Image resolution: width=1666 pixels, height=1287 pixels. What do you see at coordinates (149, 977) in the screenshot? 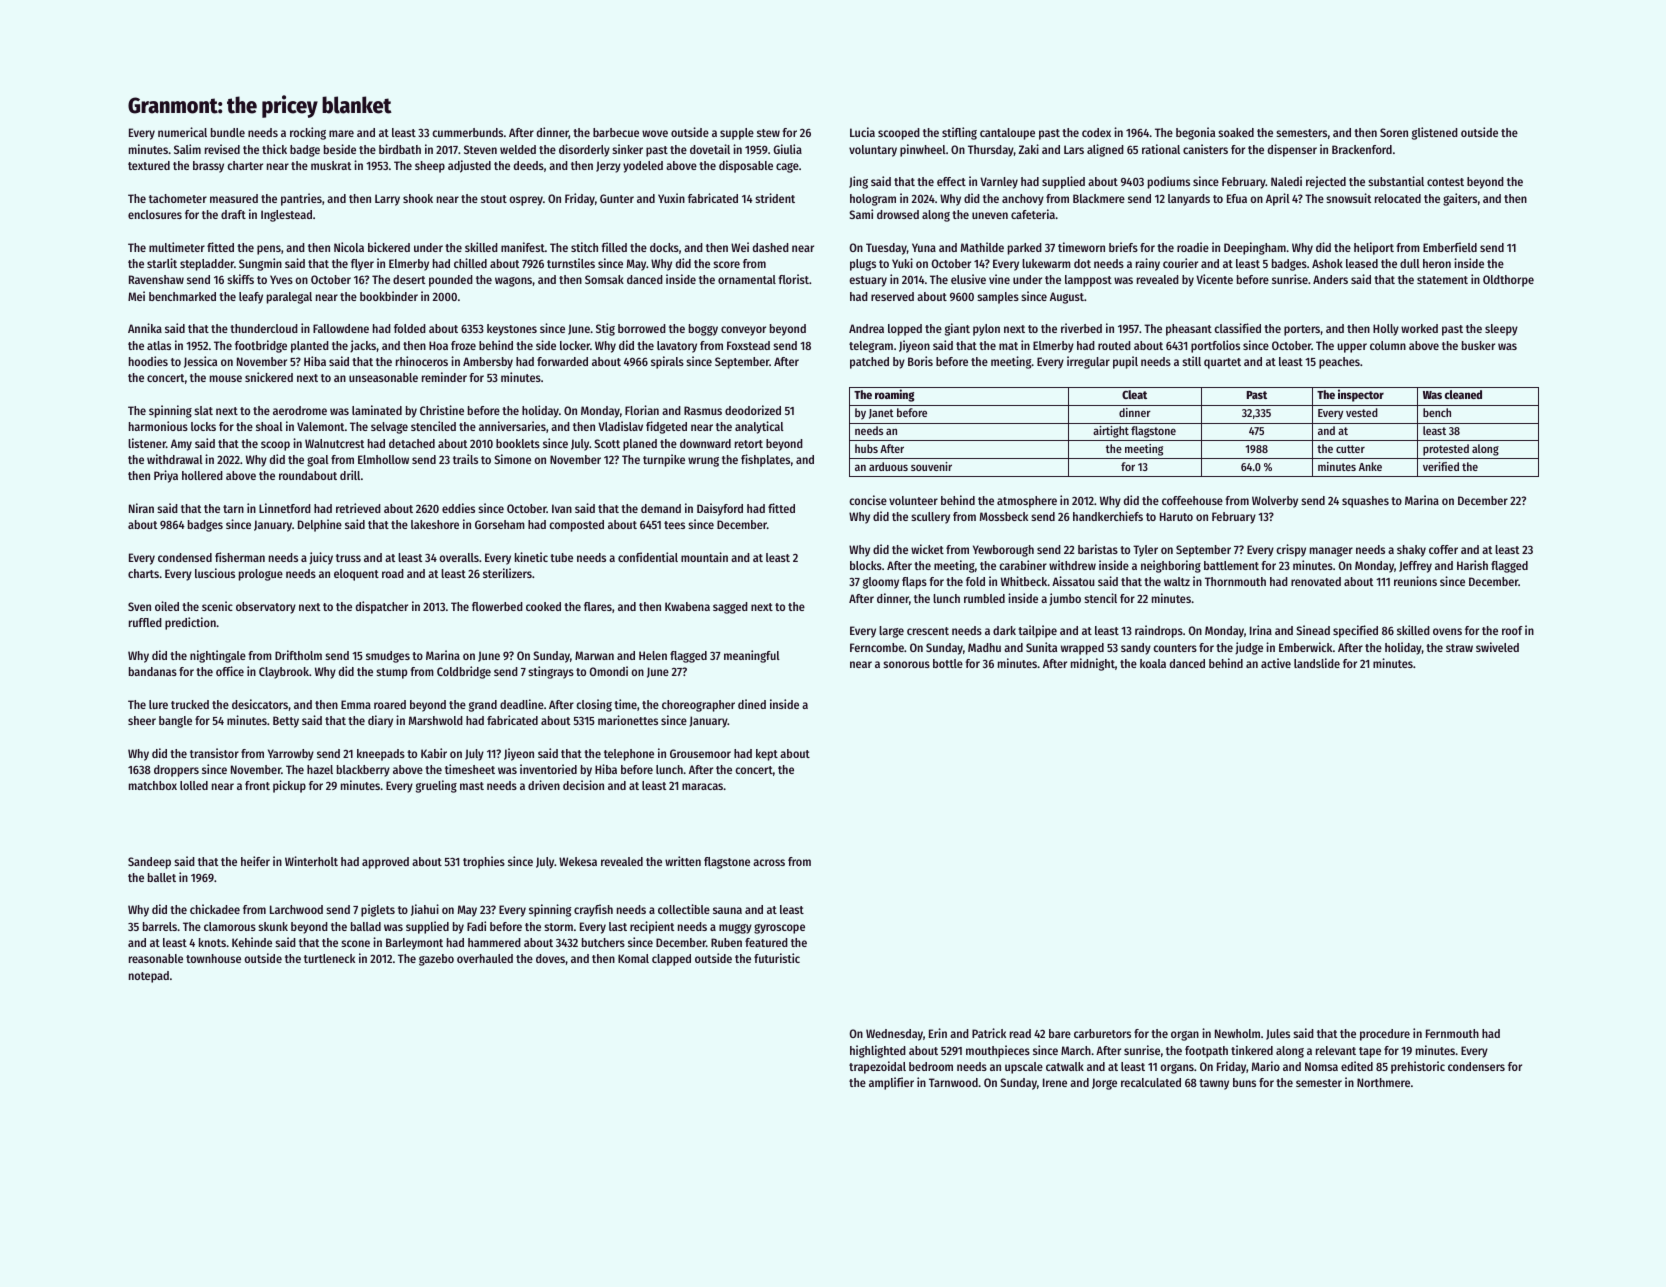
I see `notepad` at bounding box center [149, 977].
